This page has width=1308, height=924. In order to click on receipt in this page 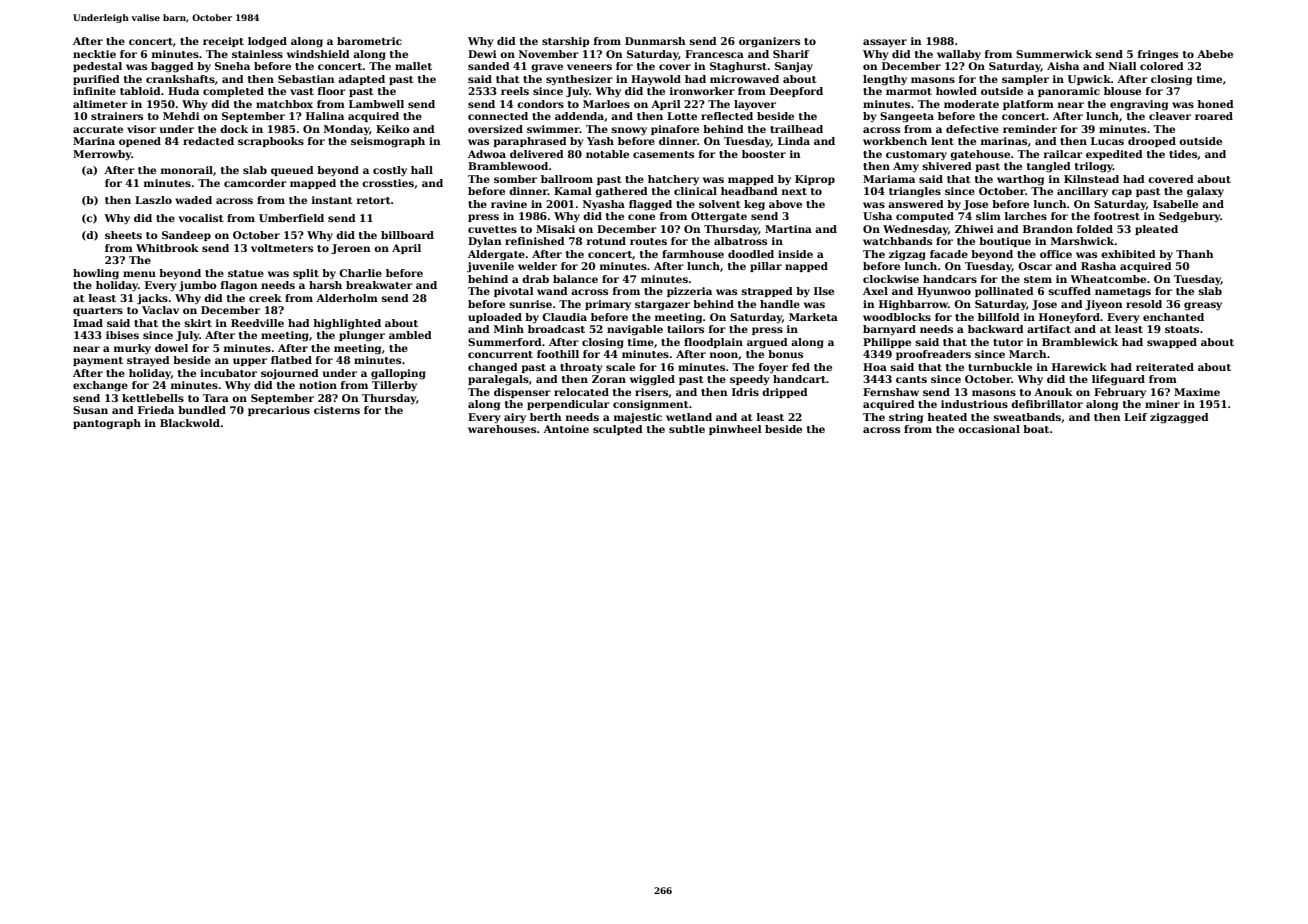, I will do `click(223, 42)`.
